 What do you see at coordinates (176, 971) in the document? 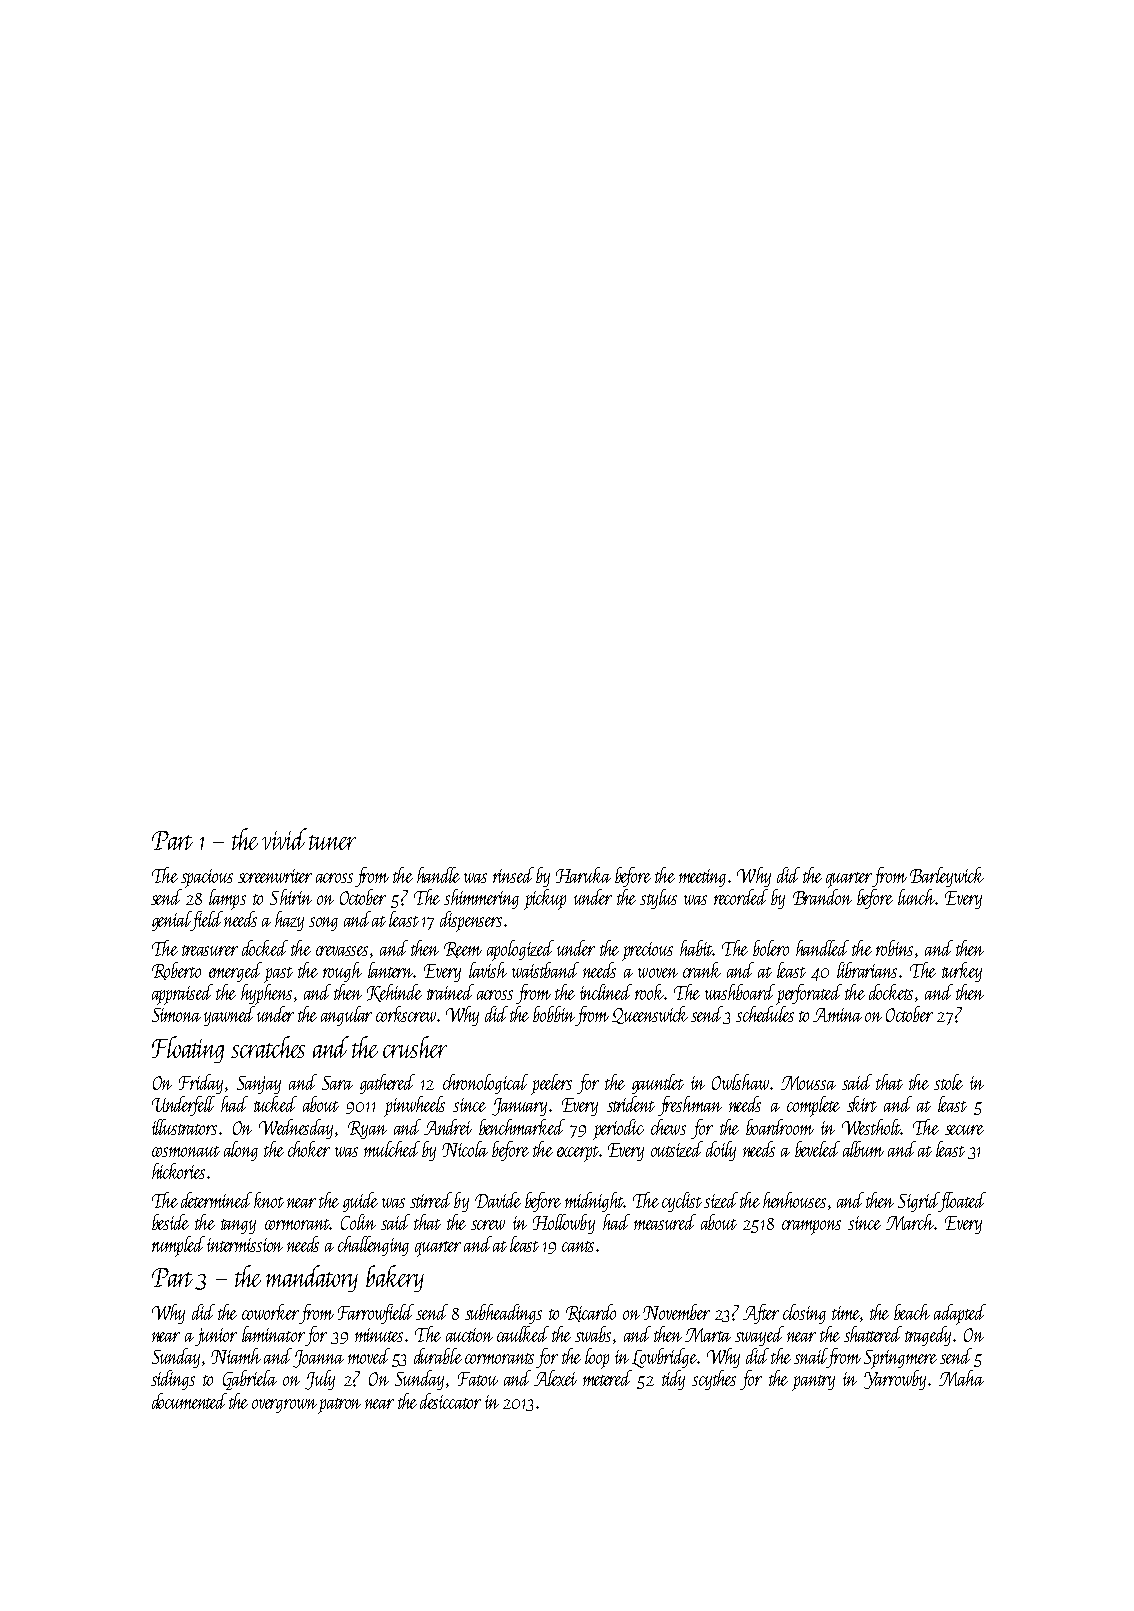
I see `Roberto` at bounding box center [176, 971].
